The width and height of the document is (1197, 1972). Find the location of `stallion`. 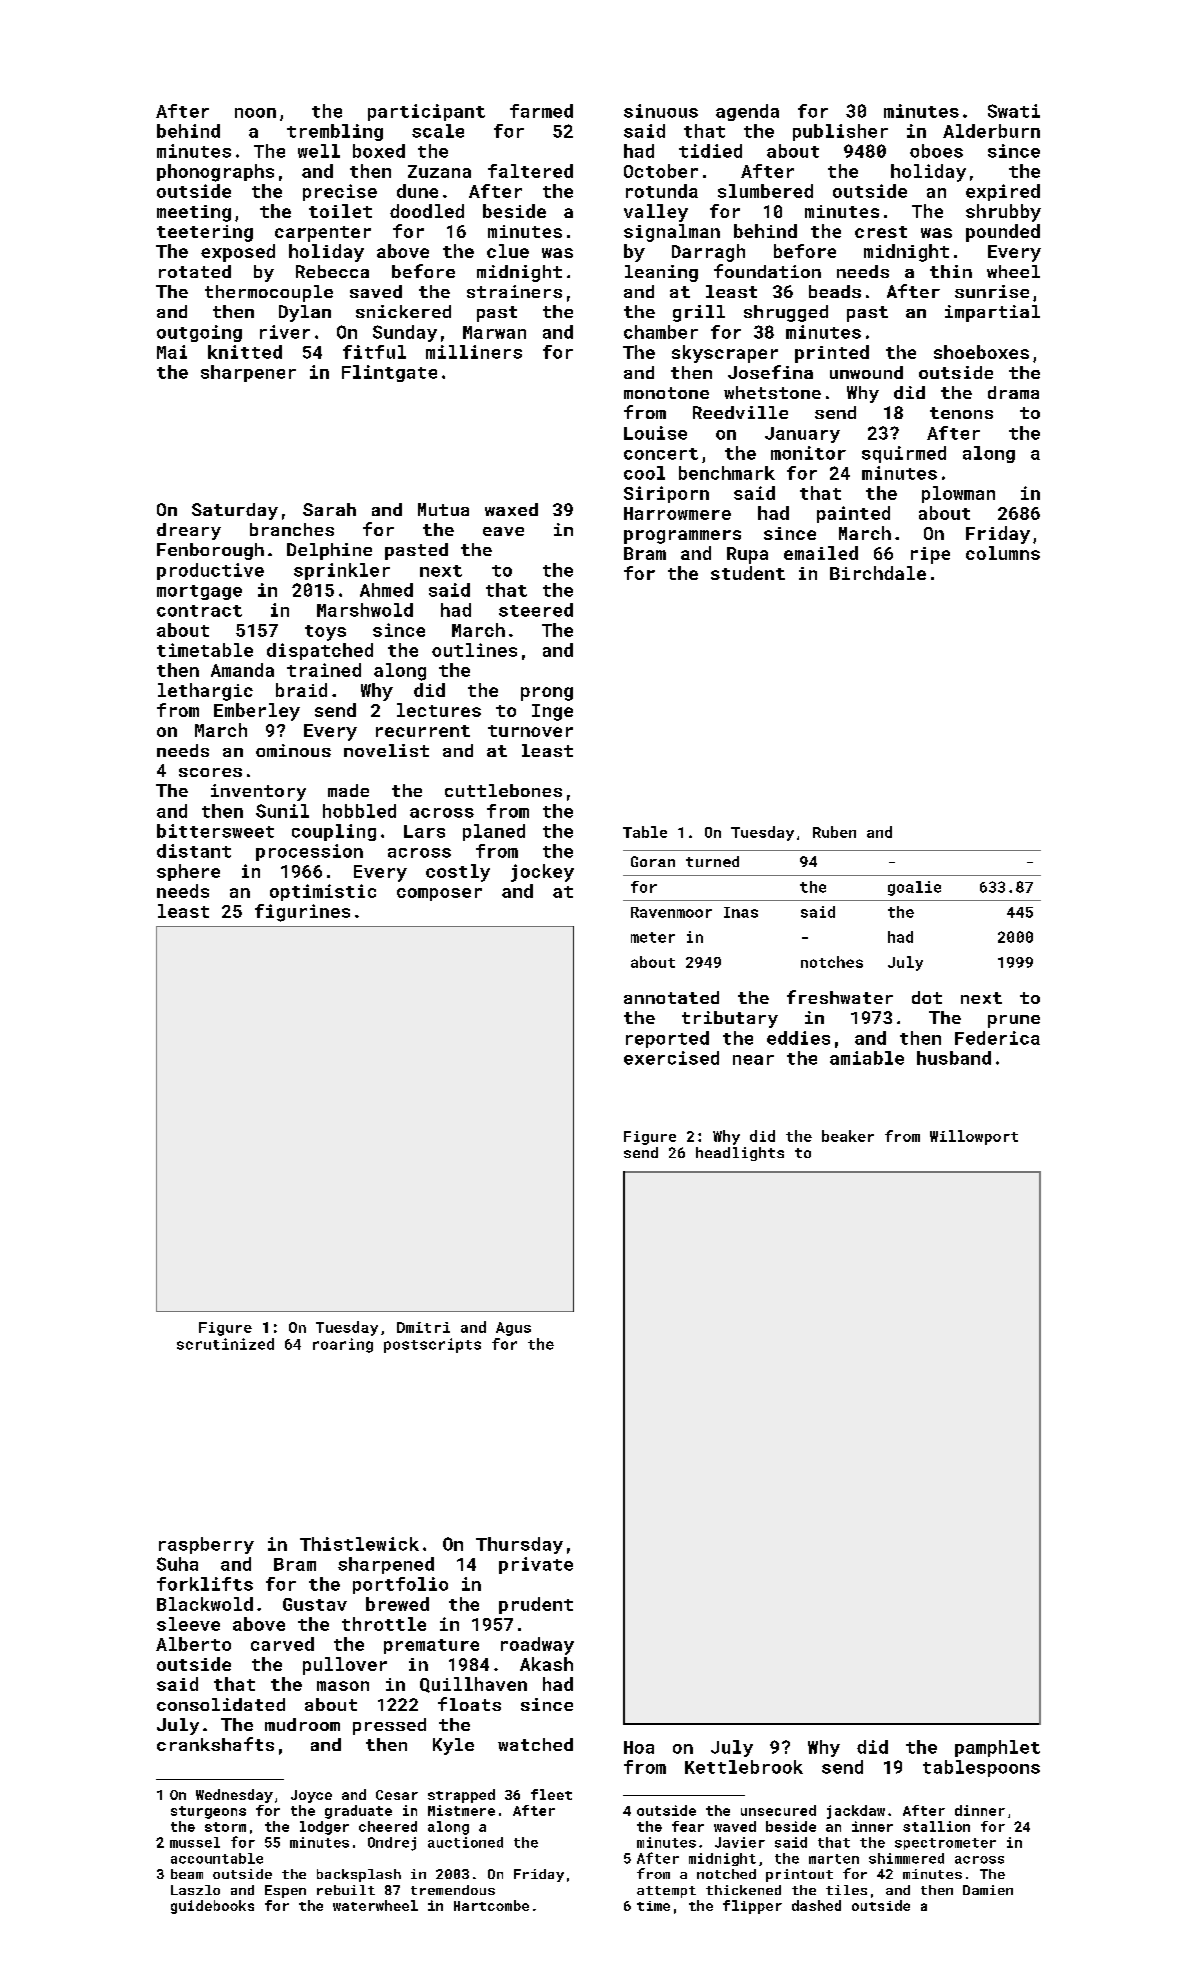

stallion is located at coordinates (936, 1826).
